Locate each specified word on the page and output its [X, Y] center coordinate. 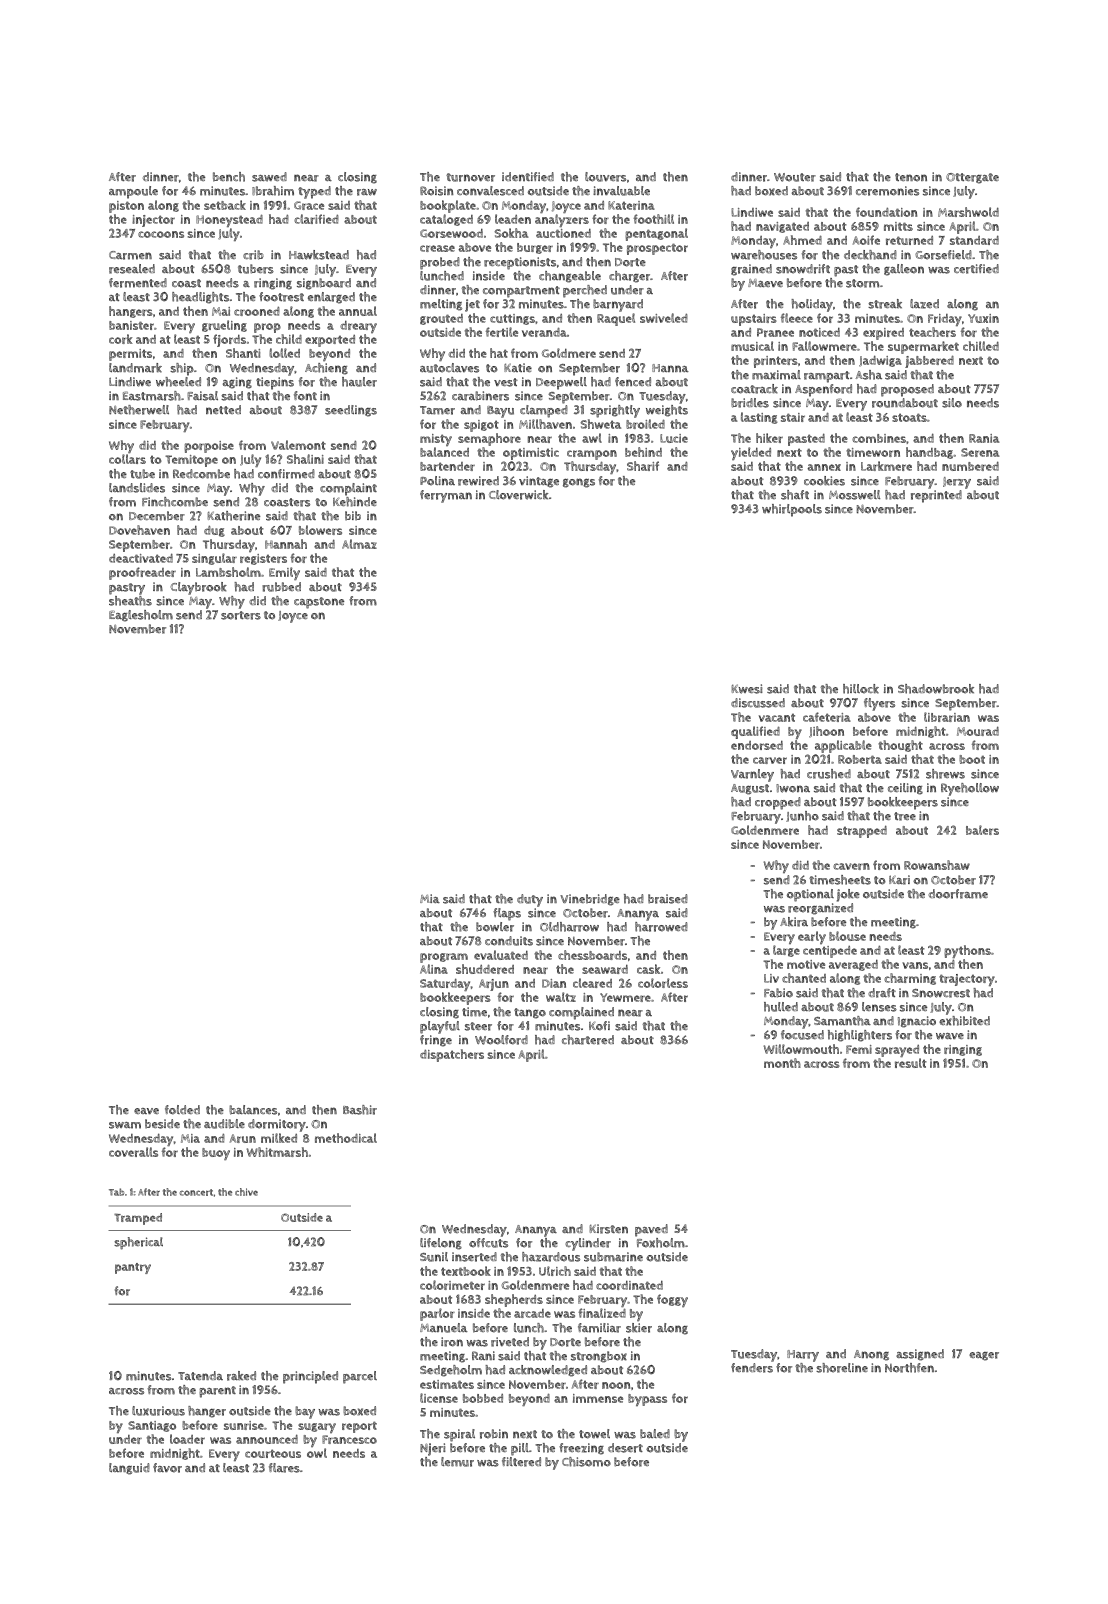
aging [237, 383]
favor [167, 1468]
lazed [924, 304]
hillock [861, 689]
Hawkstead [319, 255]
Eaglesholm [141, 616]
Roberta [860, 759]
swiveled [664, 318]
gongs [579, 483]
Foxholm [661, 1243]
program [444, 958]
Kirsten [608, 1229]
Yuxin [983, 318]
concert [196, 1192]
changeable [570, 277]
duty [530, 900]
